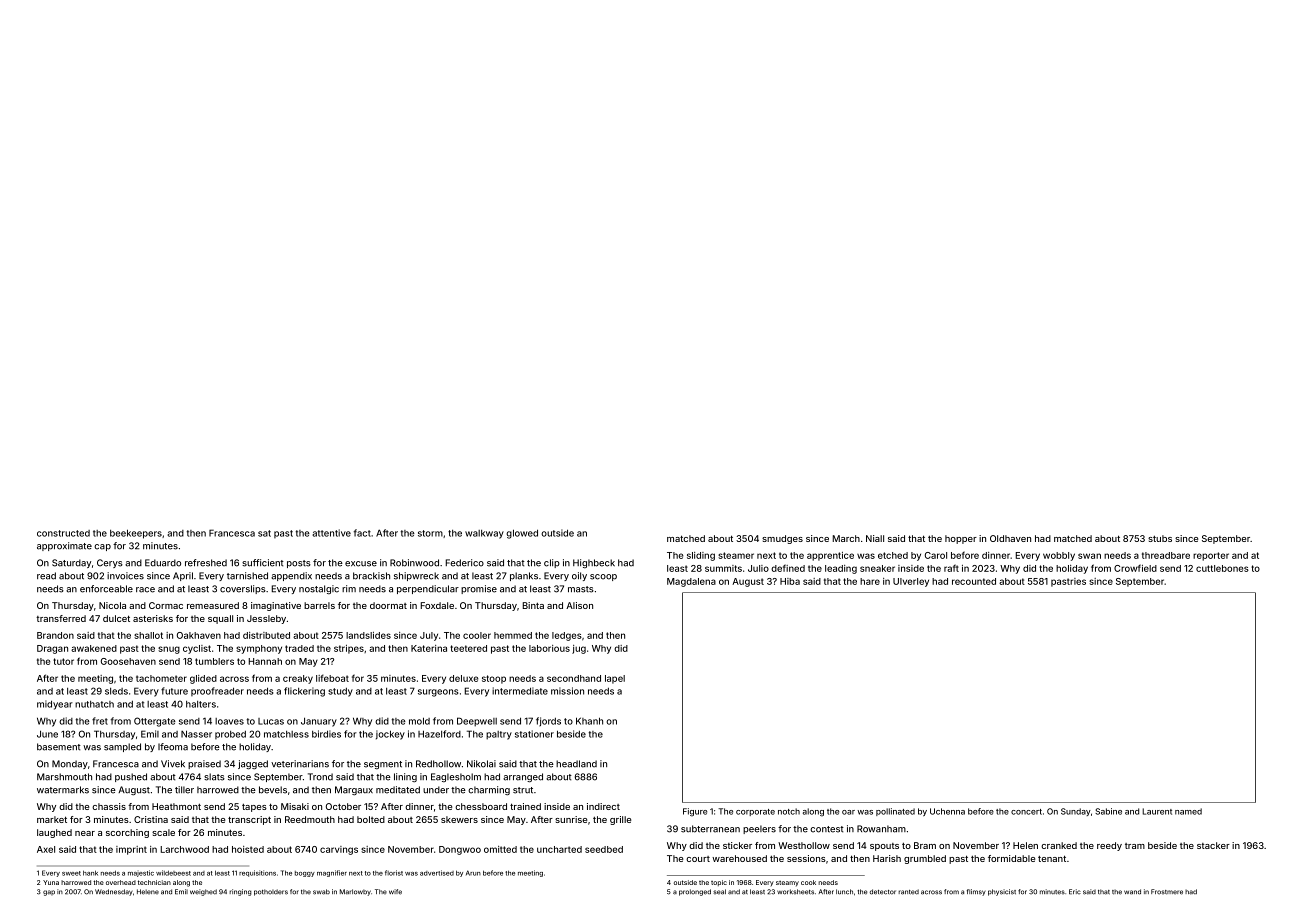 The width and height of the document is (1308, 924). I want to click on stubs, so click(1160, 538).
